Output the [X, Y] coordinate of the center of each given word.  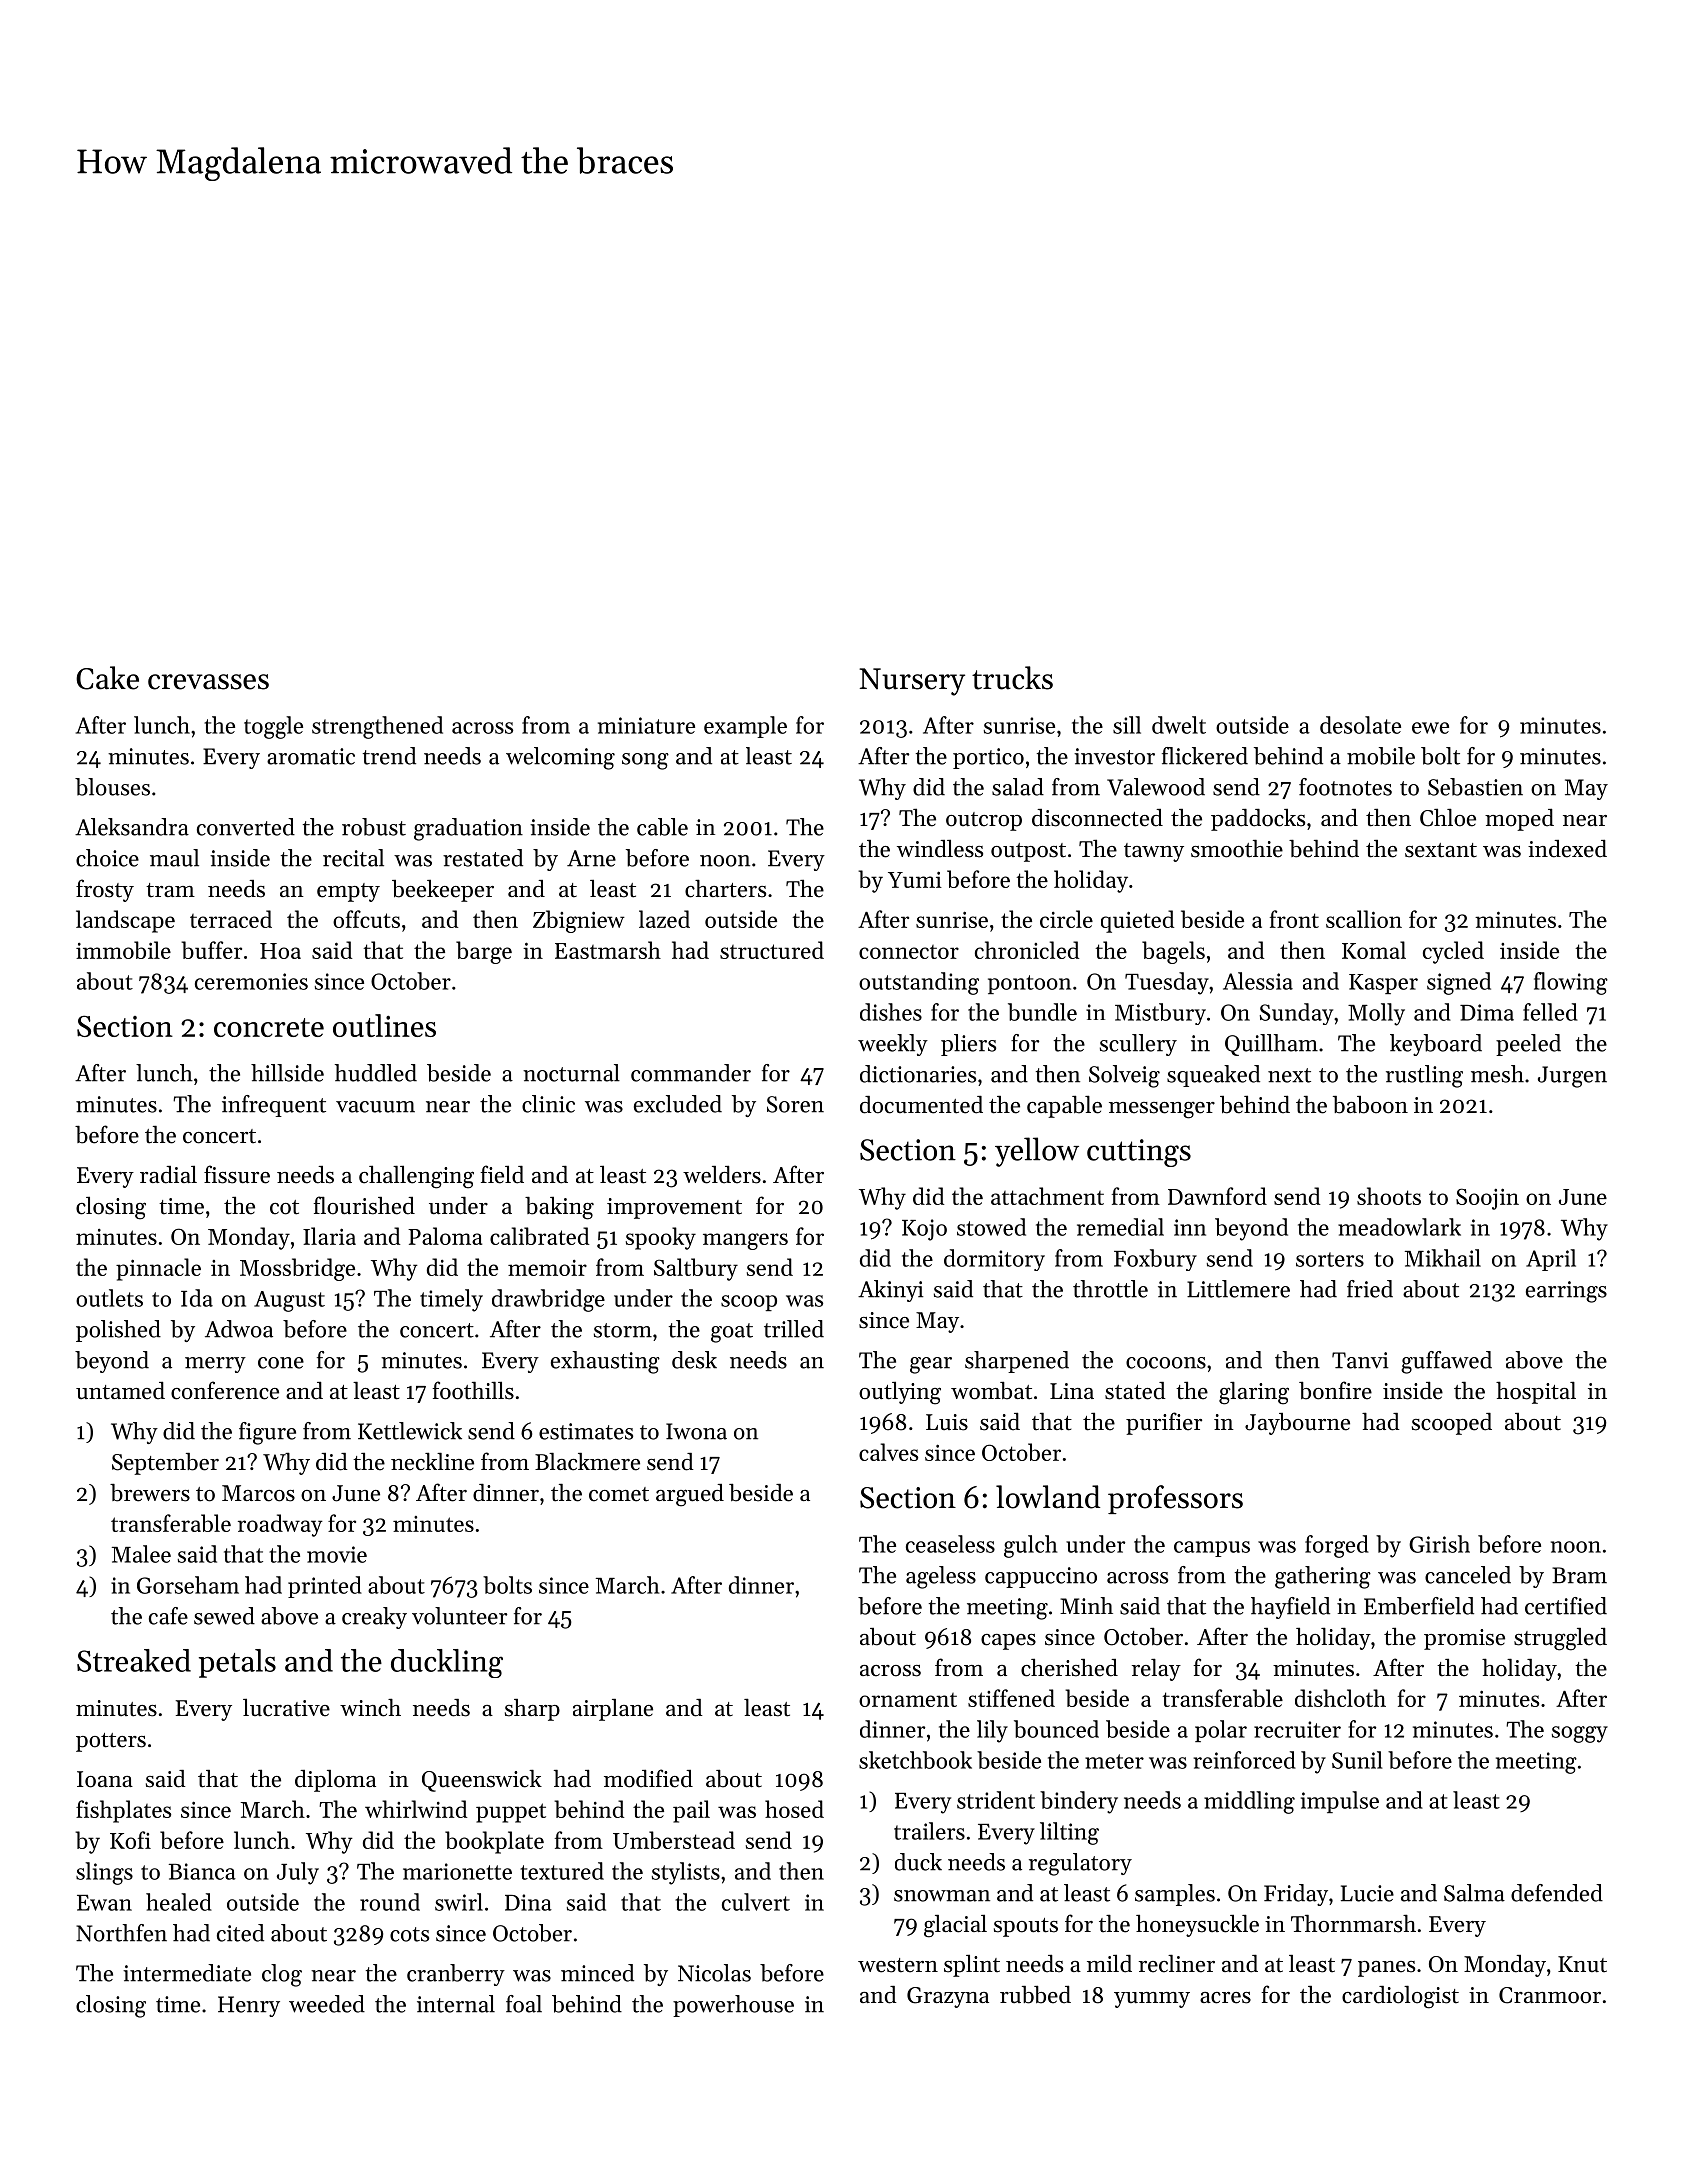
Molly [1376, 1014]
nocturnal [571, 1073]
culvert [756, 1902]
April [1551, 1260]
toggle [273, 727]
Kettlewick [410, 1431]
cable [662, 827]
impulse [1340, 1802]
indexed [1567, 848]
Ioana [105, 1779]
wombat [991, 1391]
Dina [528, 1902]
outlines [384, 1025]
